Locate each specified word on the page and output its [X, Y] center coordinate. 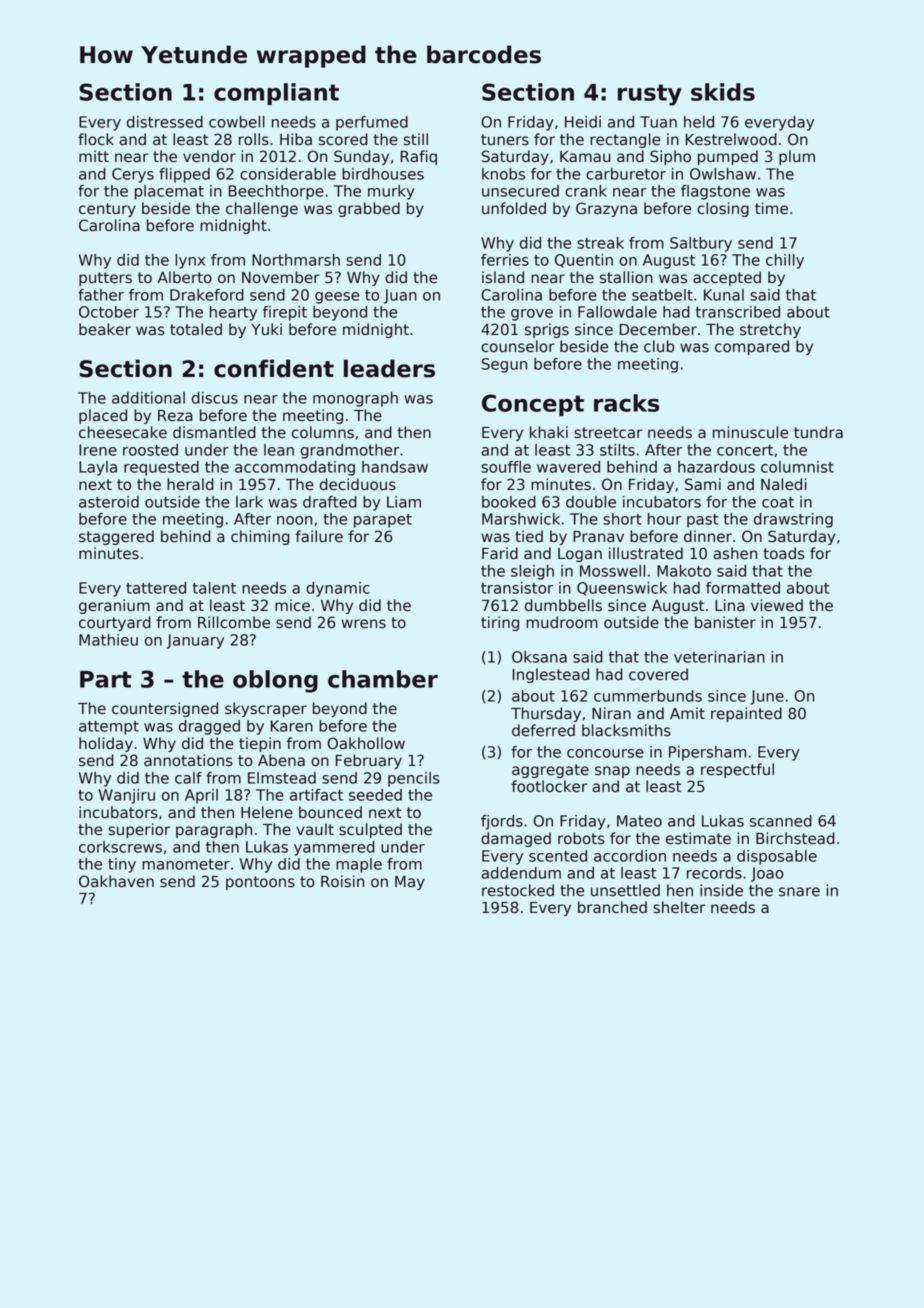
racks [626, 403]
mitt [94, 156]
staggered [116, 537]
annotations [188, 760]
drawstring [793, 520]
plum [797, 157]
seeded [375, 795]
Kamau [585, 157]
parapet [383, 521]
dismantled [214, 432]
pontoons [260, 883]
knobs [503, 174]
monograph [355, 399]
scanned [781, 821]
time [771, 208]
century [107, 210]
